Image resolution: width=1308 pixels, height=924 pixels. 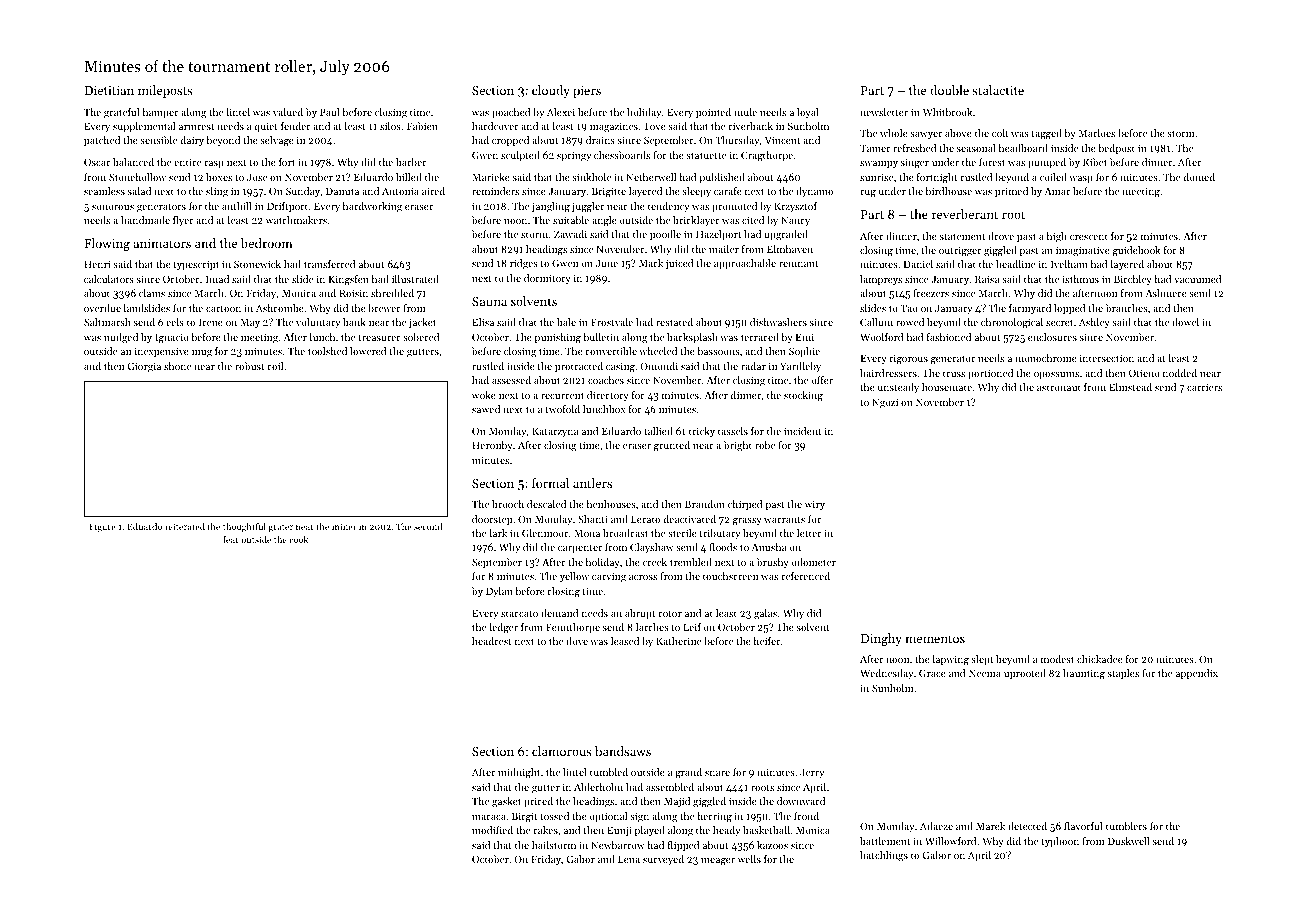 I want to click on promoted, so click(x=734, y=207).
